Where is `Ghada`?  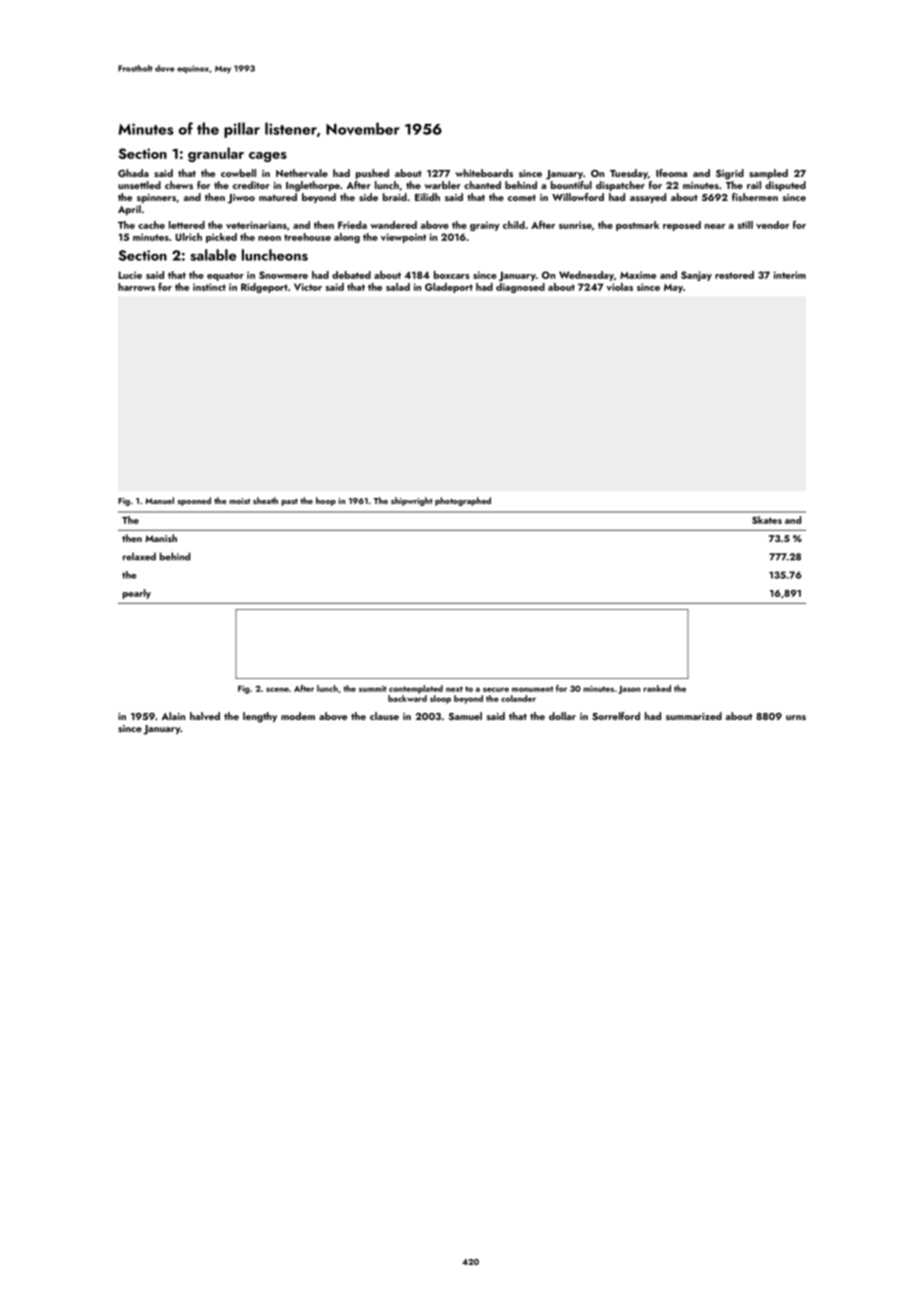
Ghada is located at coordinates (133, 173).
